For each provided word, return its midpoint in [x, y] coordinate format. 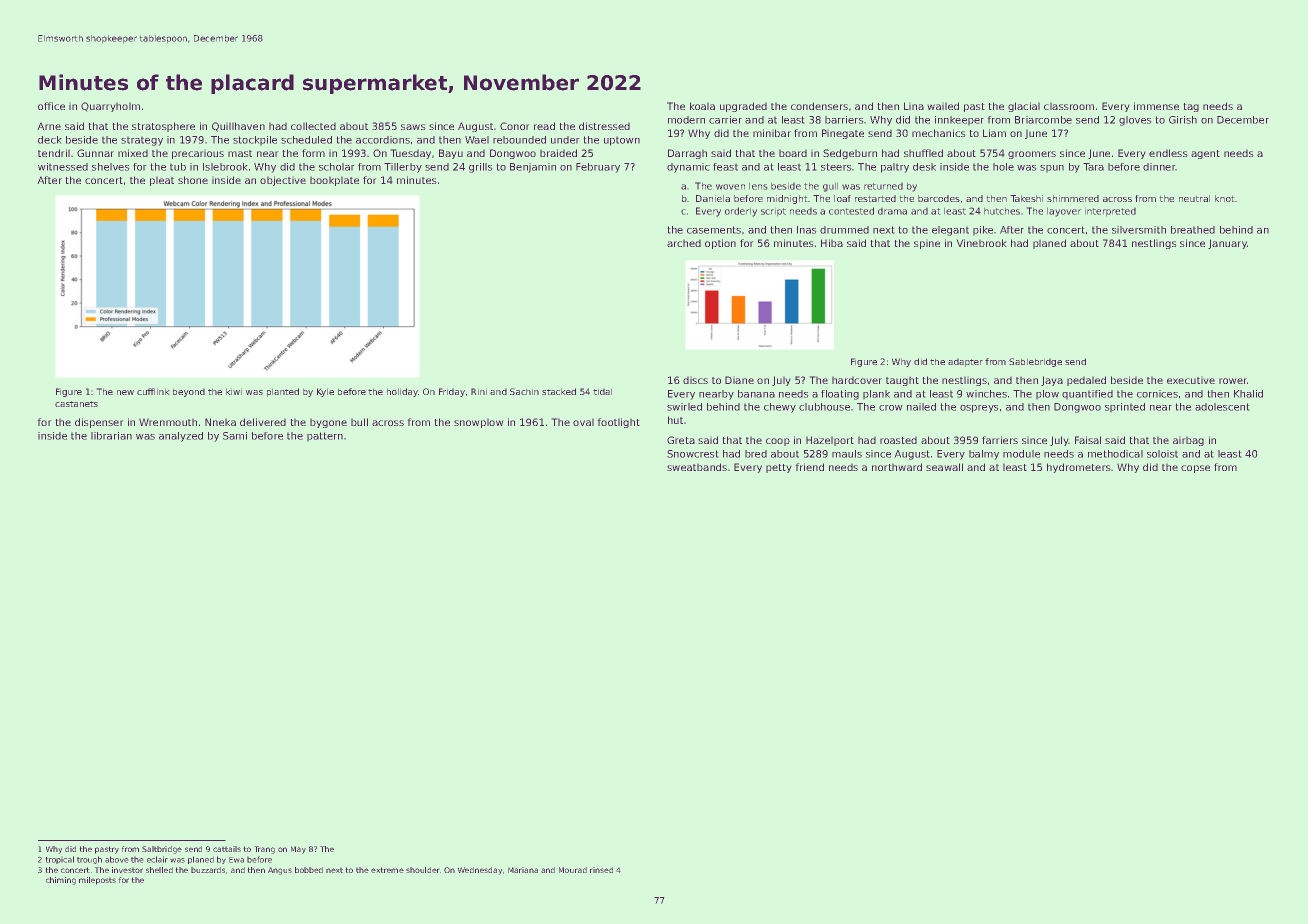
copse [1195, 469]
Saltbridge [162, 850]
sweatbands [697, 467]
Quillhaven [238, 127]
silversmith [1139, 230]
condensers [819, 106]
